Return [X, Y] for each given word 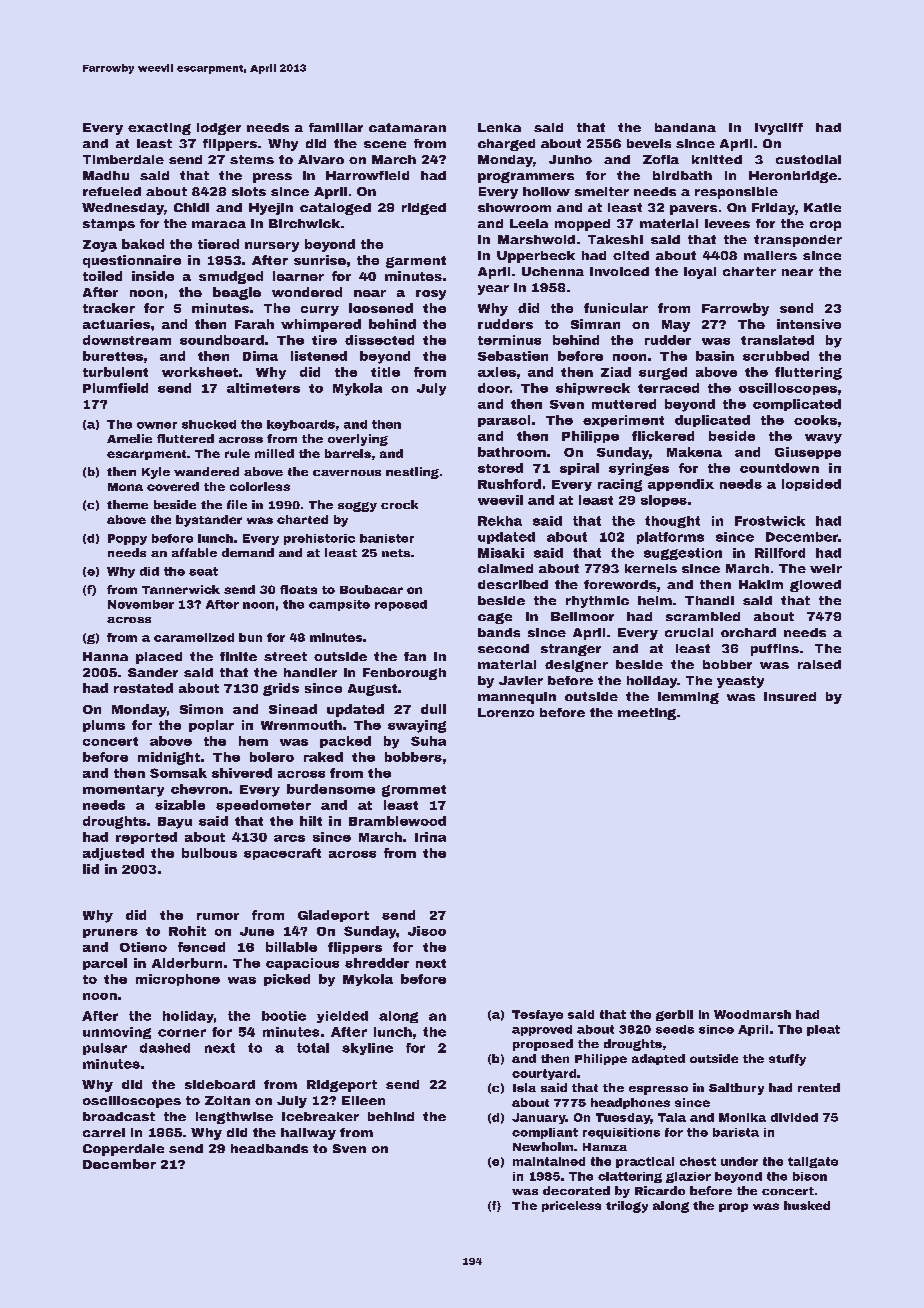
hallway [308, 1134]
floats [298, 589]
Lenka [499, 127]
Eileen [363, 1100]
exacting [159, 129]
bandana [685, 127]
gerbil [674, 1015]
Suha [428, 741]
